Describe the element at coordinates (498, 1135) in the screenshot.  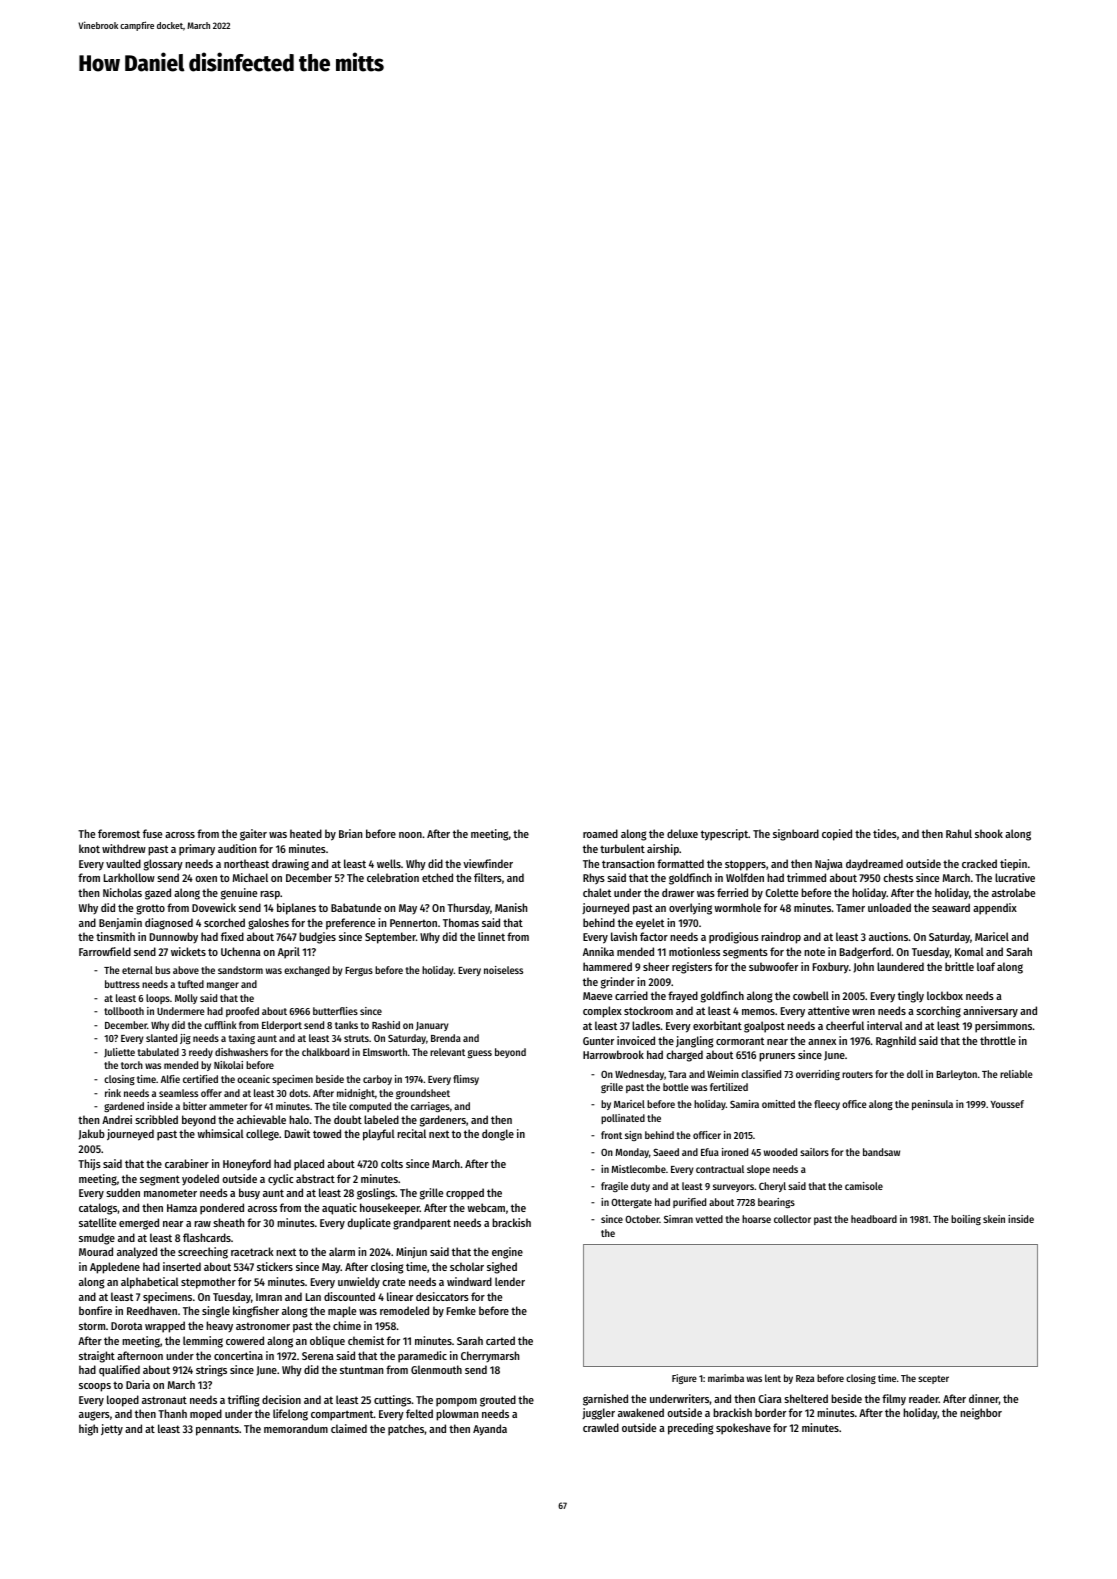
I see `dongle` at that location.
